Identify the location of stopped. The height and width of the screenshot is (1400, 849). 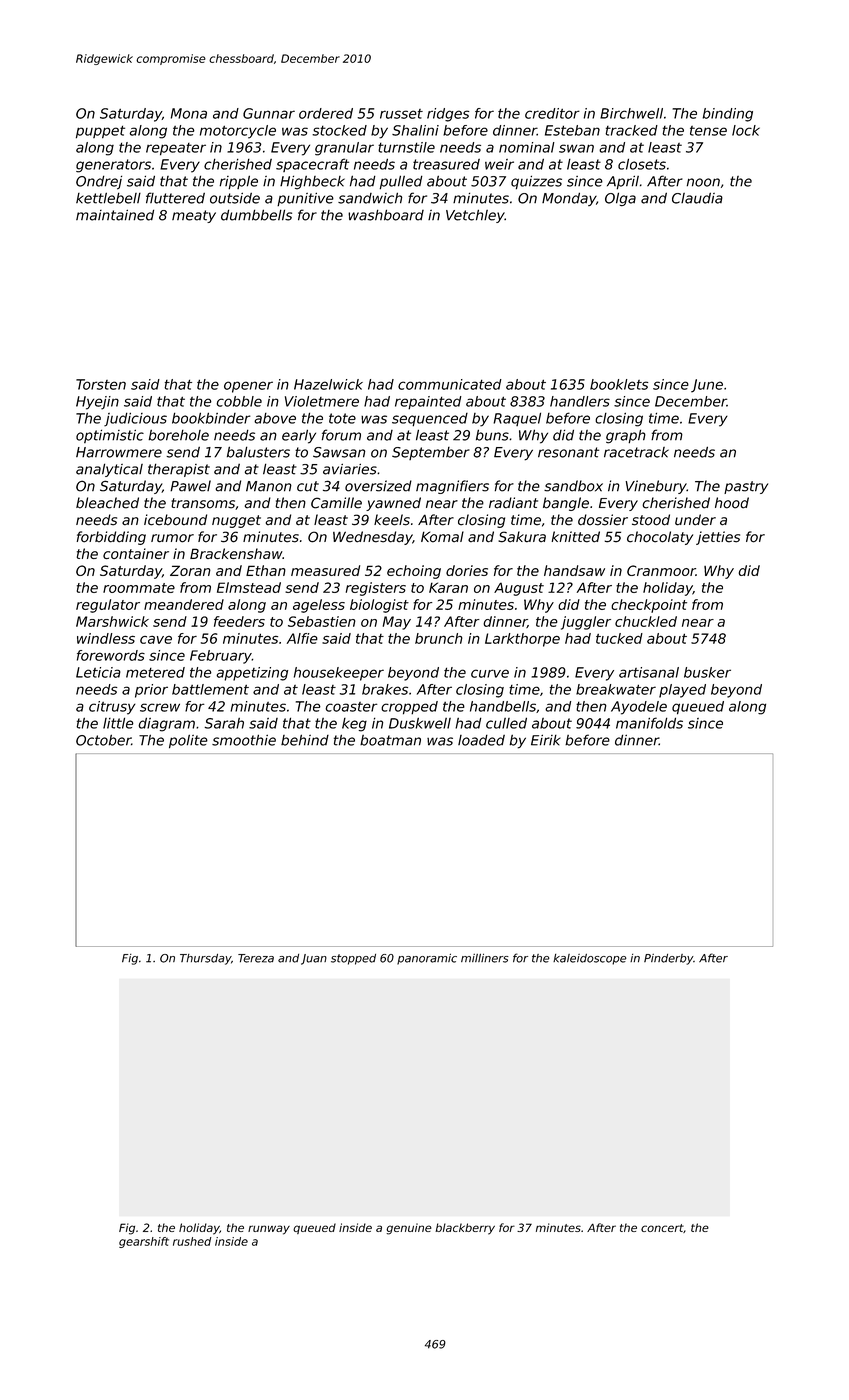
(353, 959).
